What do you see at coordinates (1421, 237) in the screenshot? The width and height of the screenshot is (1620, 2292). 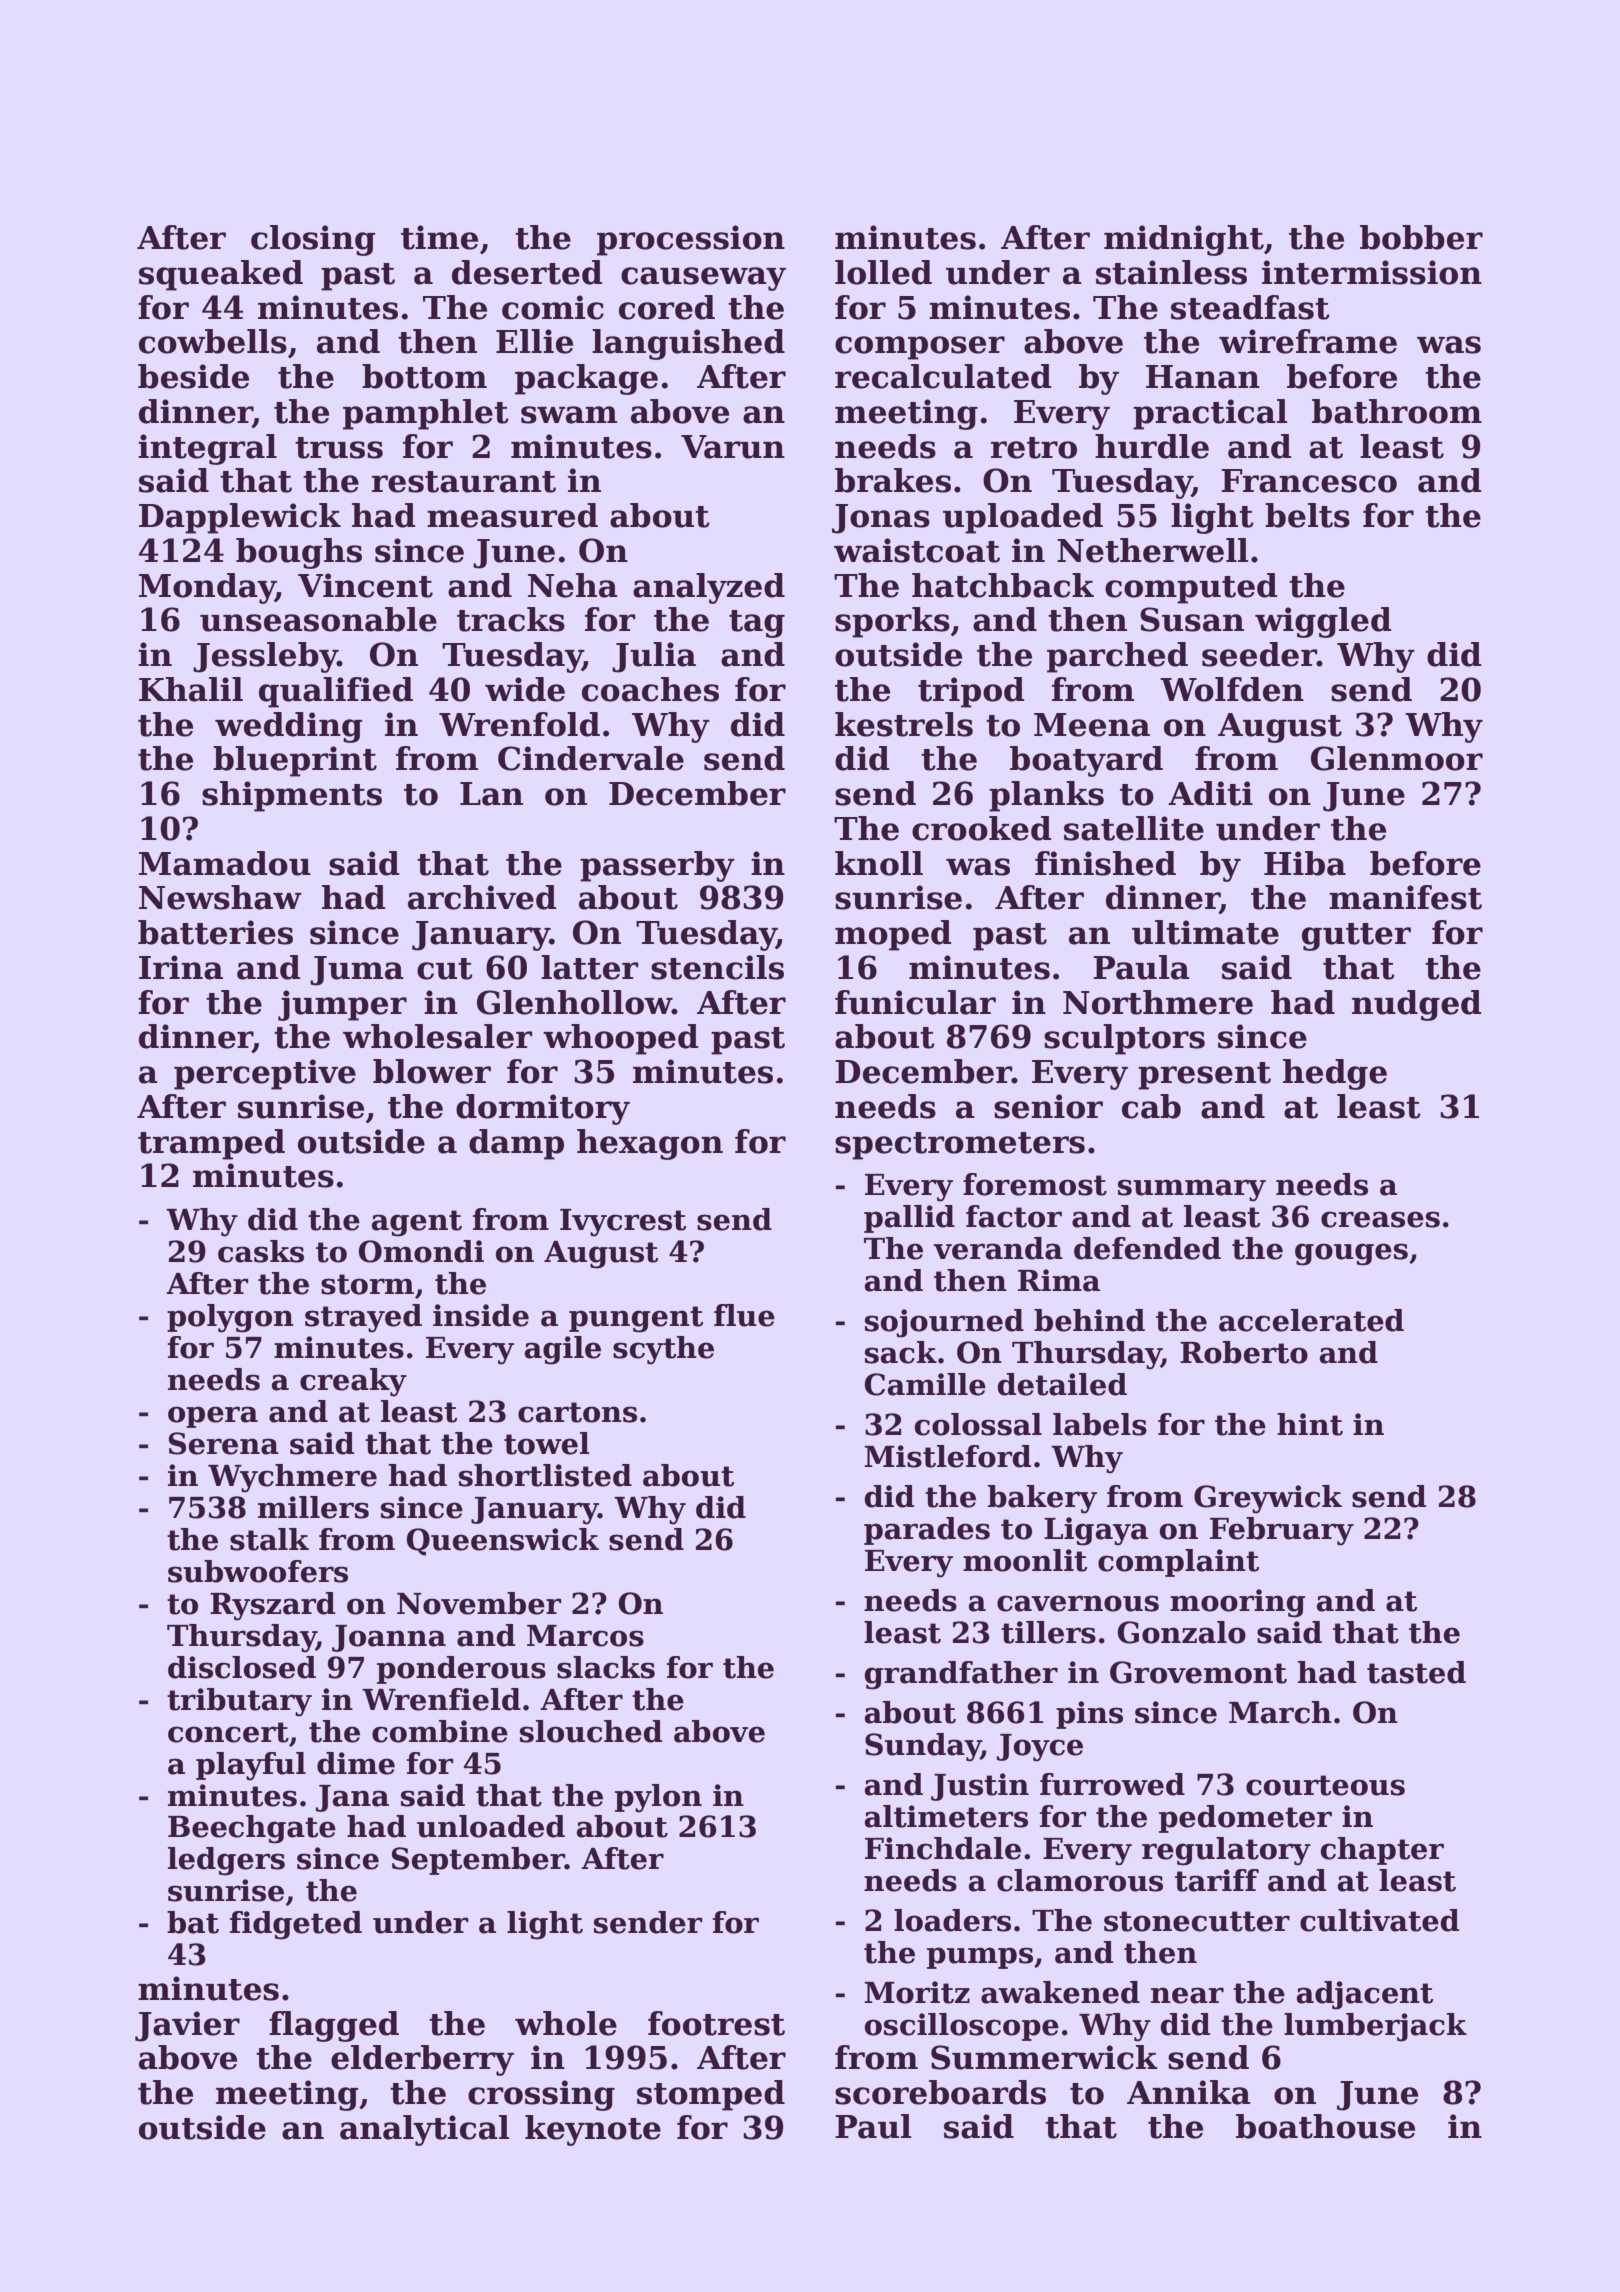 I see `bobber` at bounding box center [1421, 237].
